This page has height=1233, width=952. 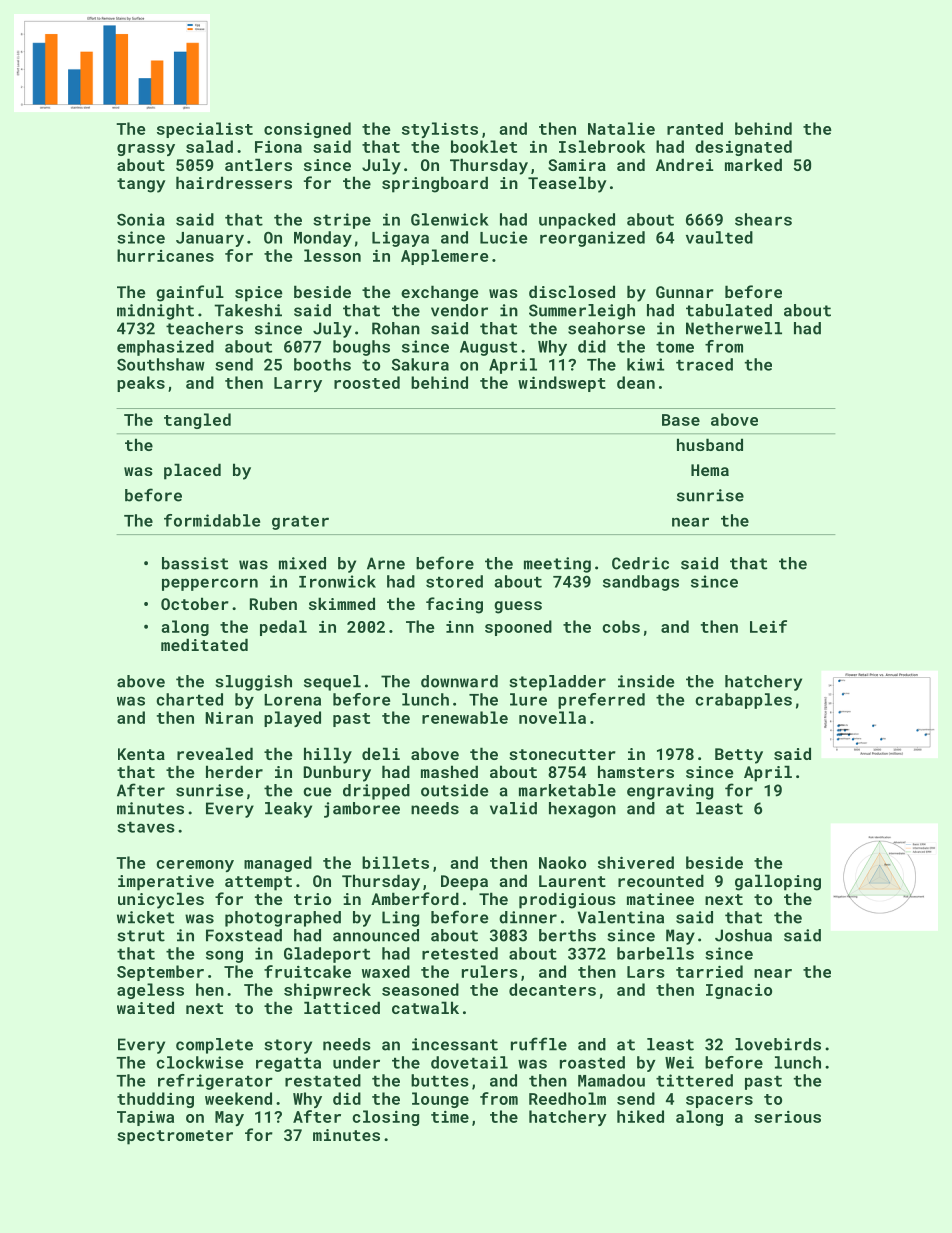 I want to click on hiked, so click(x=640, y=1116).
